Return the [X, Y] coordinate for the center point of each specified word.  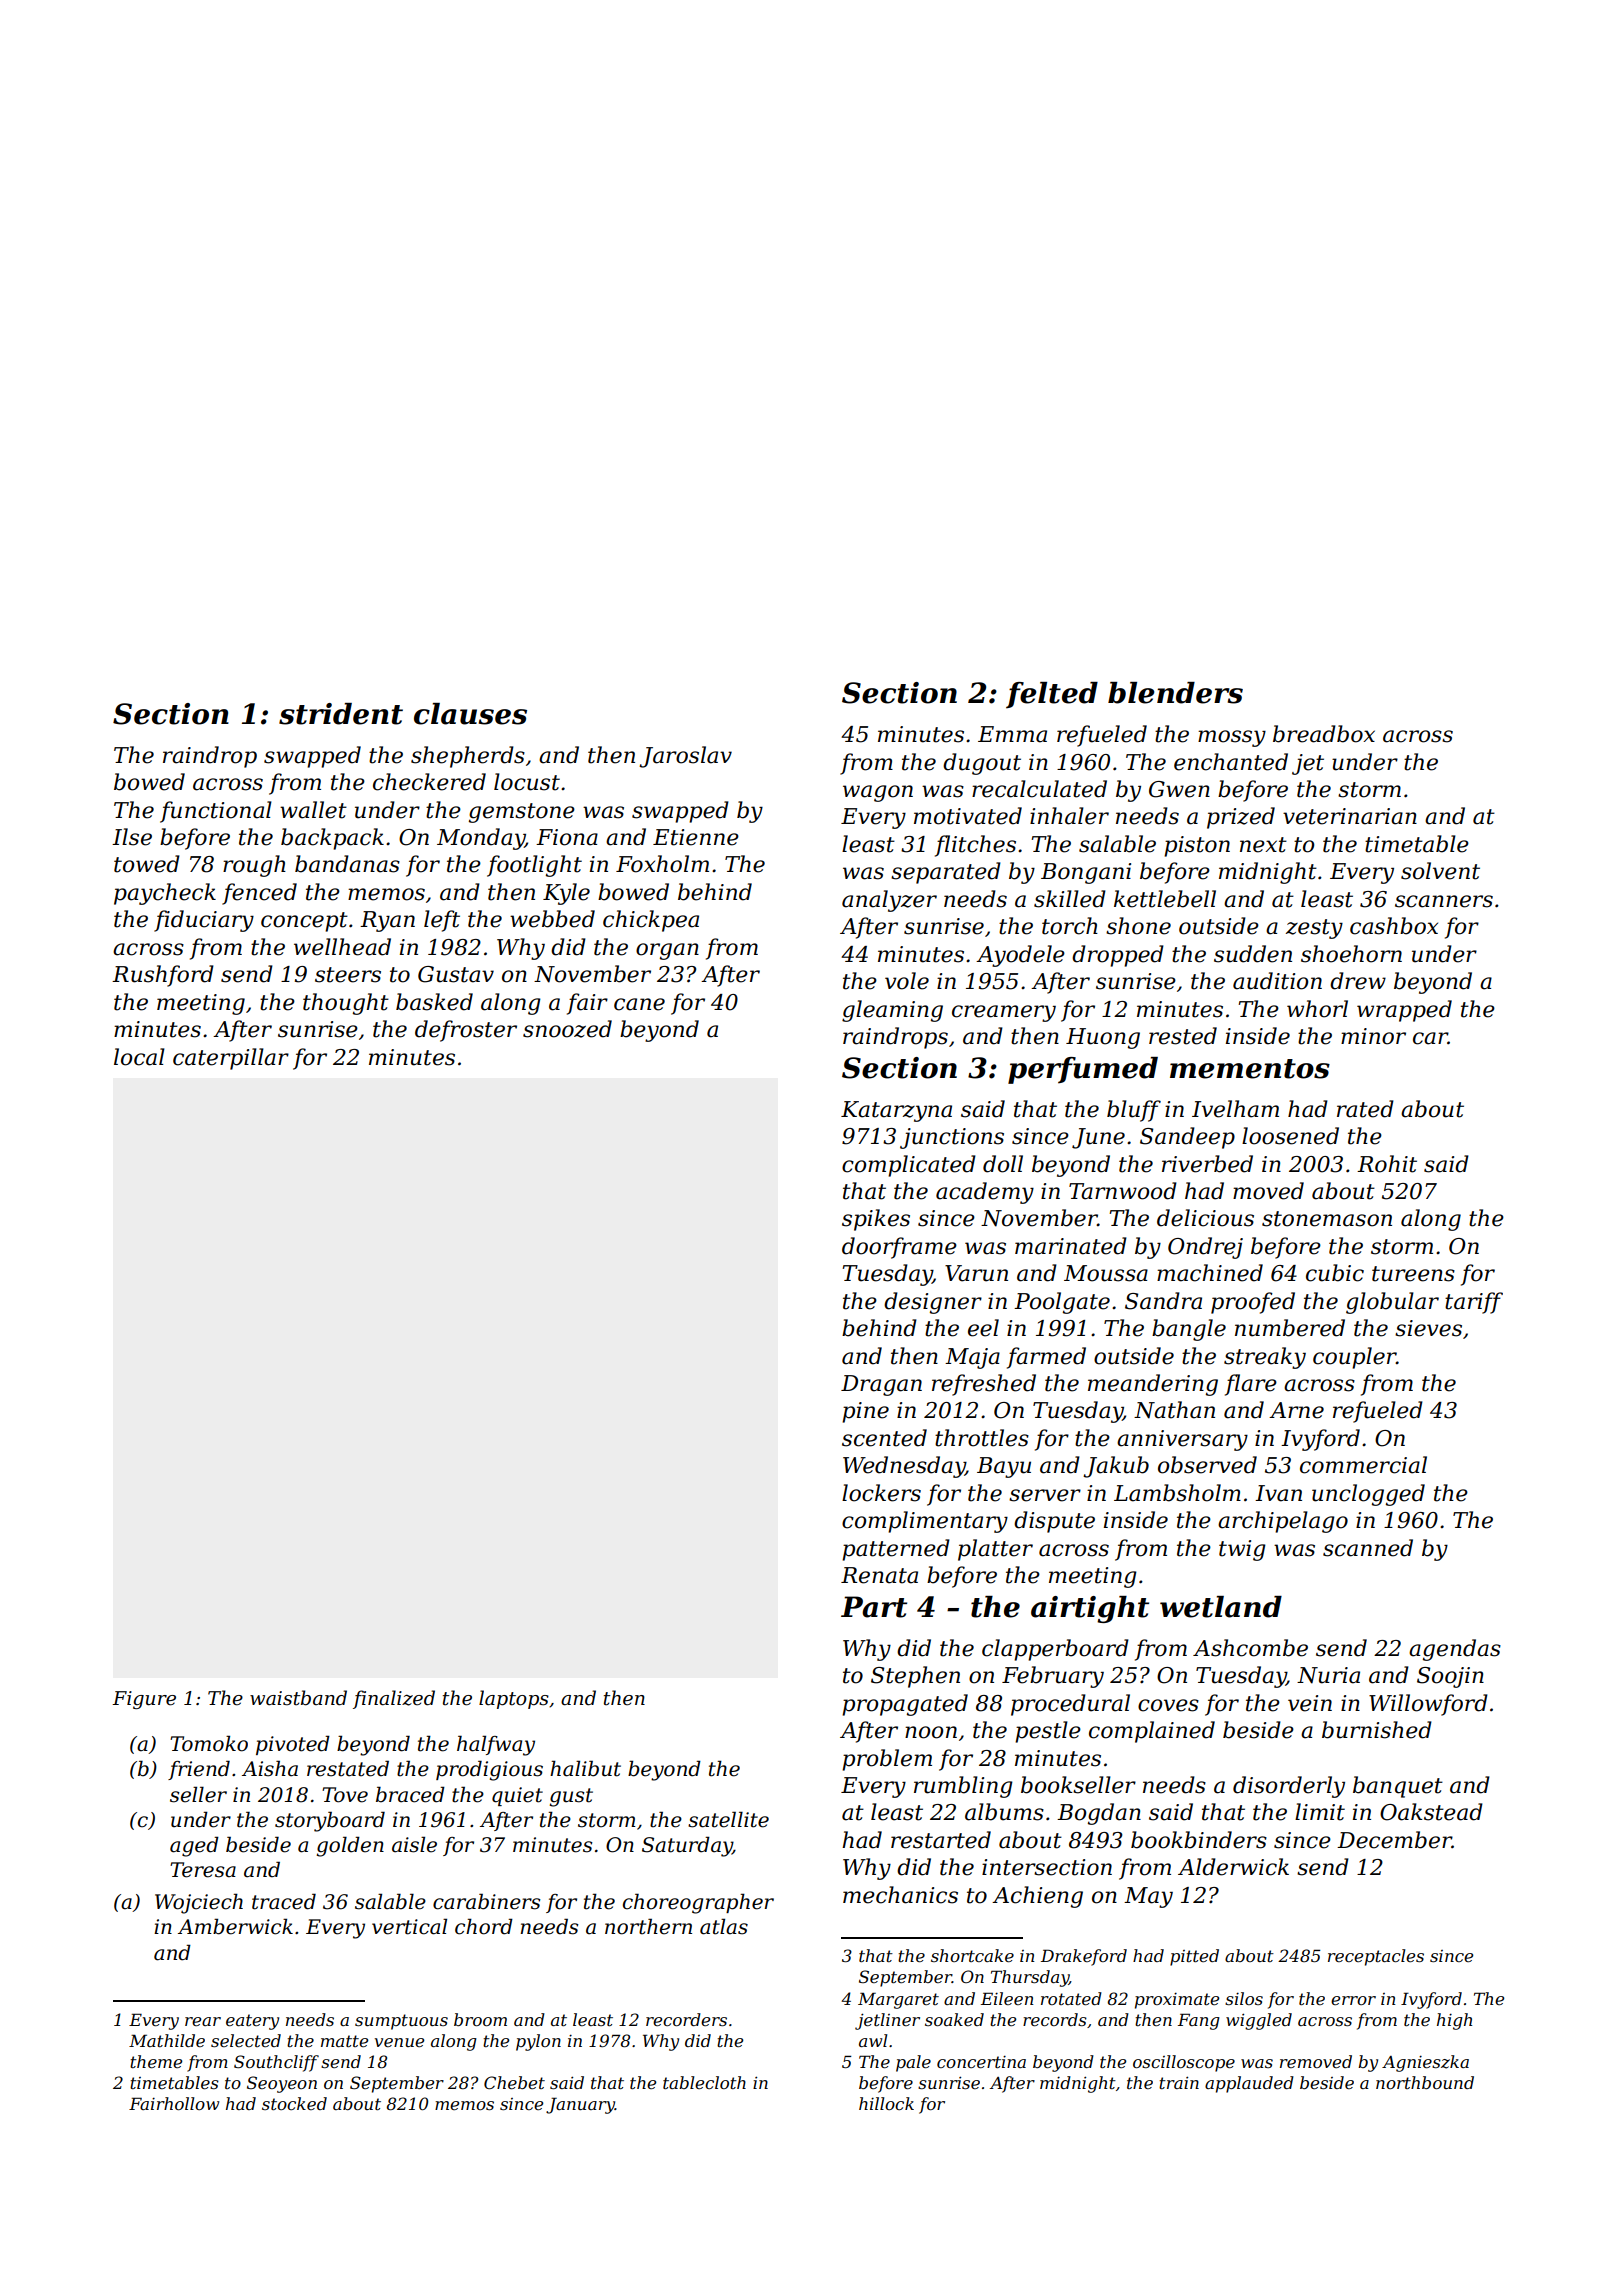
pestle [1048, 1732]
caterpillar [231, 1059]
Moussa [1106, 1273]
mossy [1232, 738]
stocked [294, 2103]
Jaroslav [685, 757]
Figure [144, 1700]
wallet [313, 810]
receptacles [1376, 1957]
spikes [876, 1220]
